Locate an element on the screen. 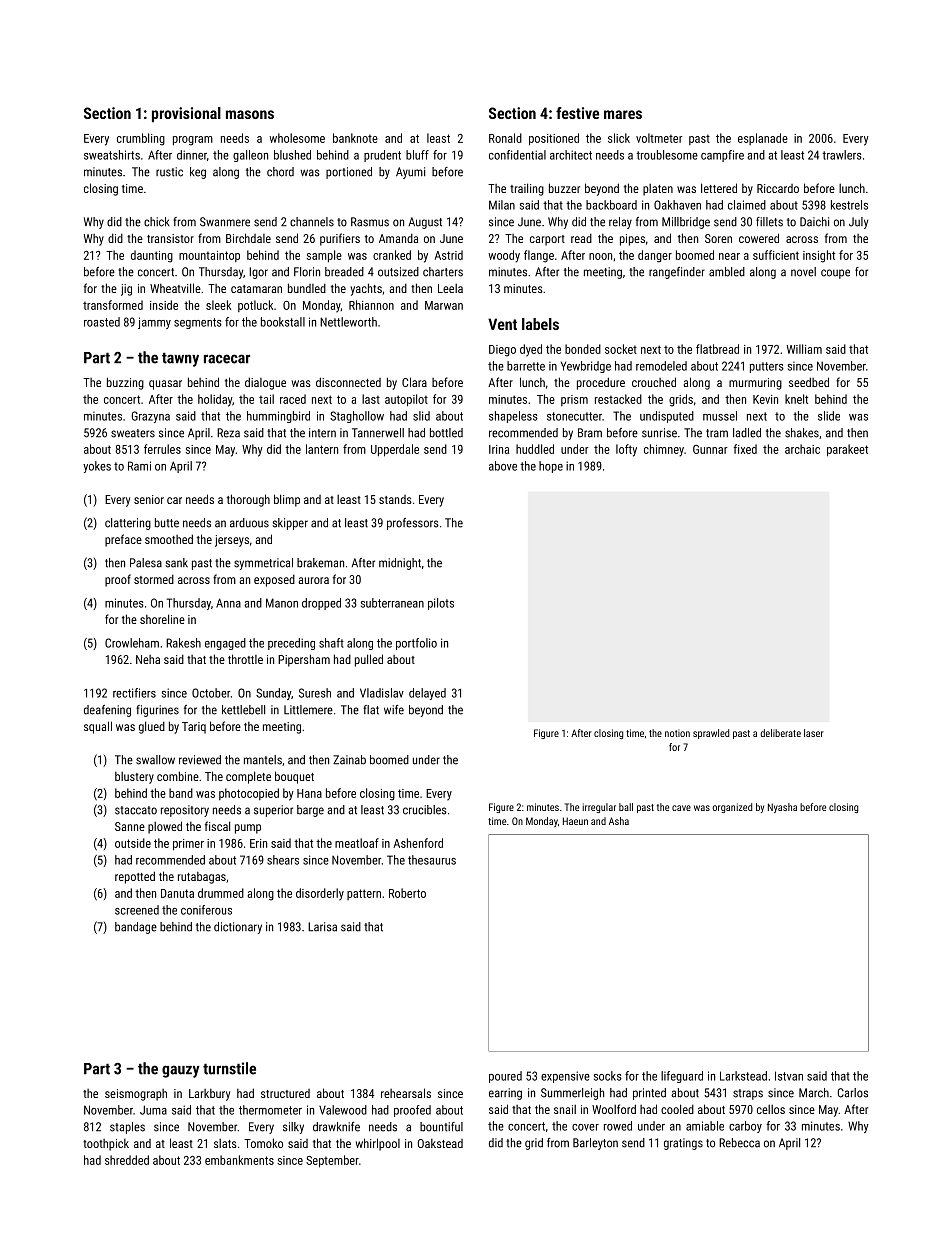  masons is located at coordinates (250, 114).
